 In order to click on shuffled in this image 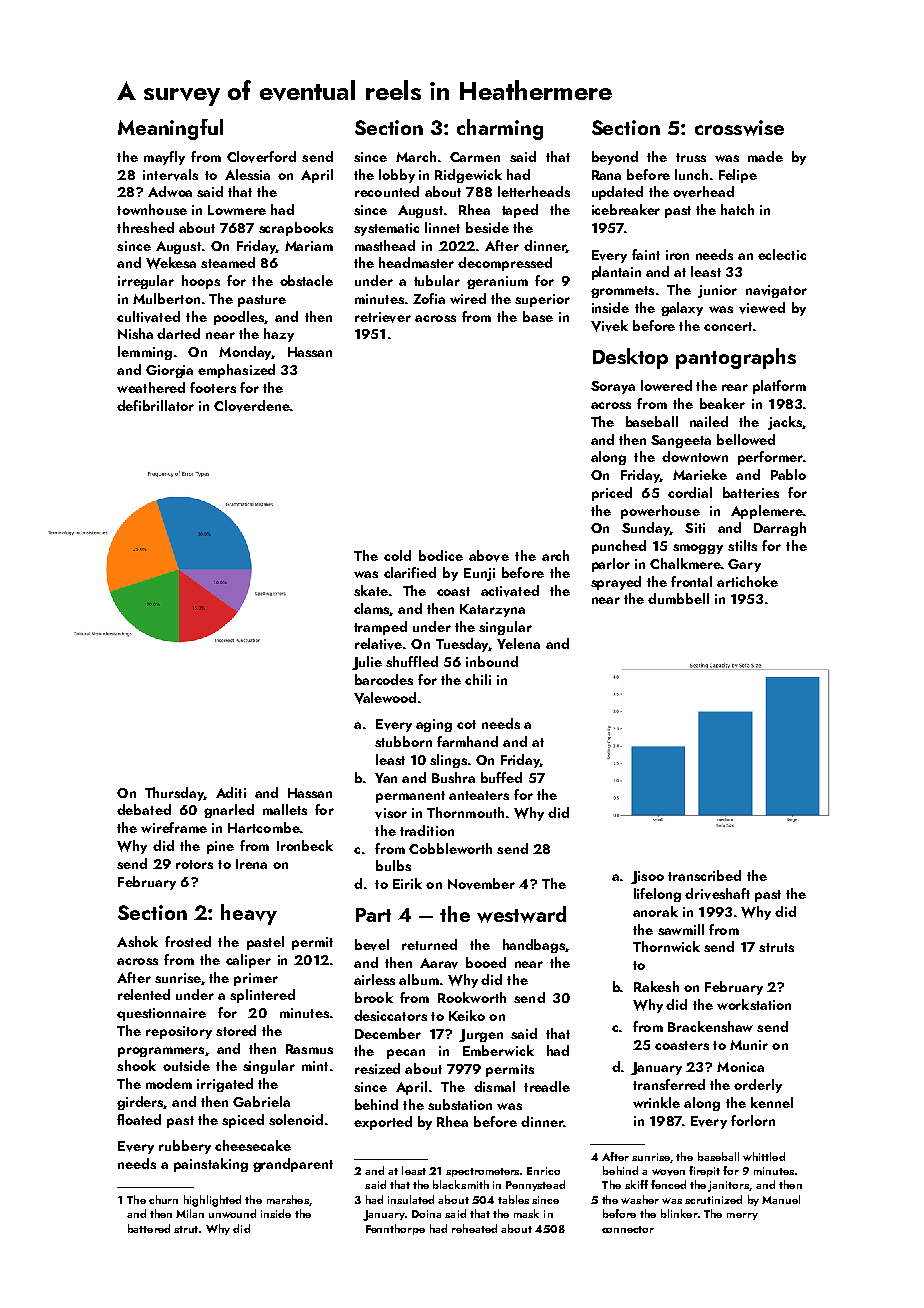, I will do `click(412, 661)`.
